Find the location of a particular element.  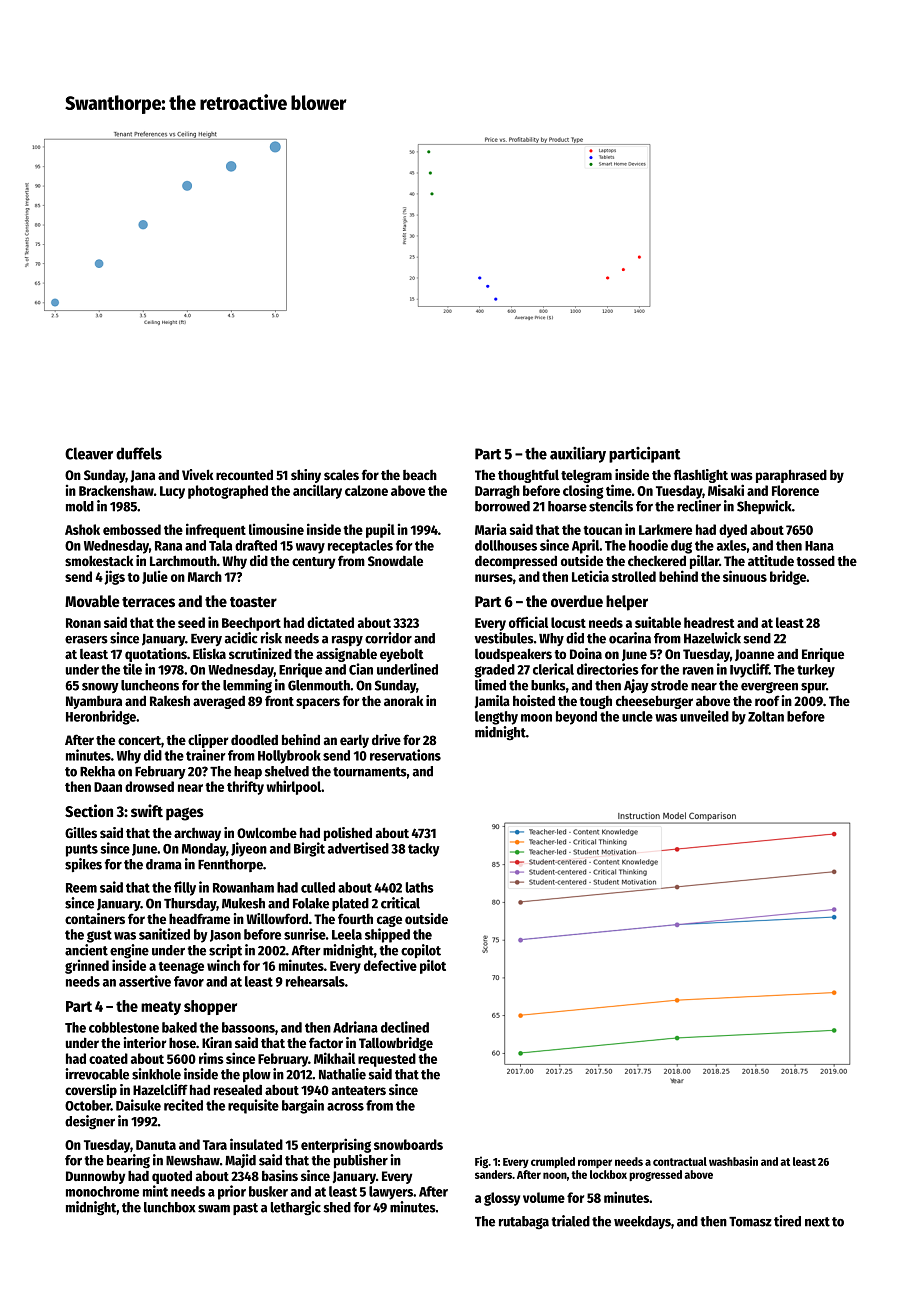

Rekha is located at coordinates (97, 771).
